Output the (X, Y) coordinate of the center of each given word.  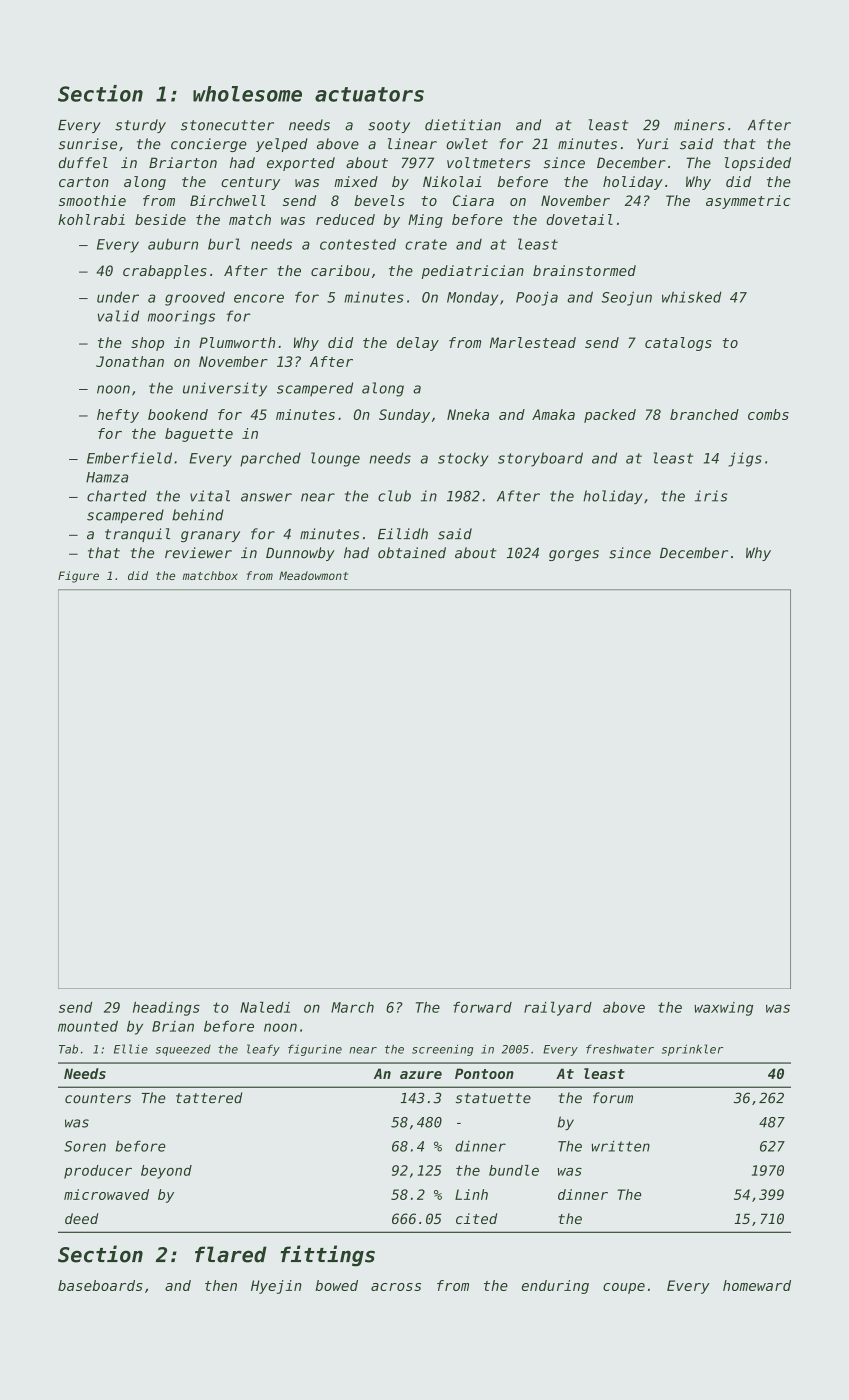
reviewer (198, 553)
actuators (369, 94)
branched (704, 414)
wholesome (247, 94)
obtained (412, 553)
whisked (691, 297)
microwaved (106, 1194)
